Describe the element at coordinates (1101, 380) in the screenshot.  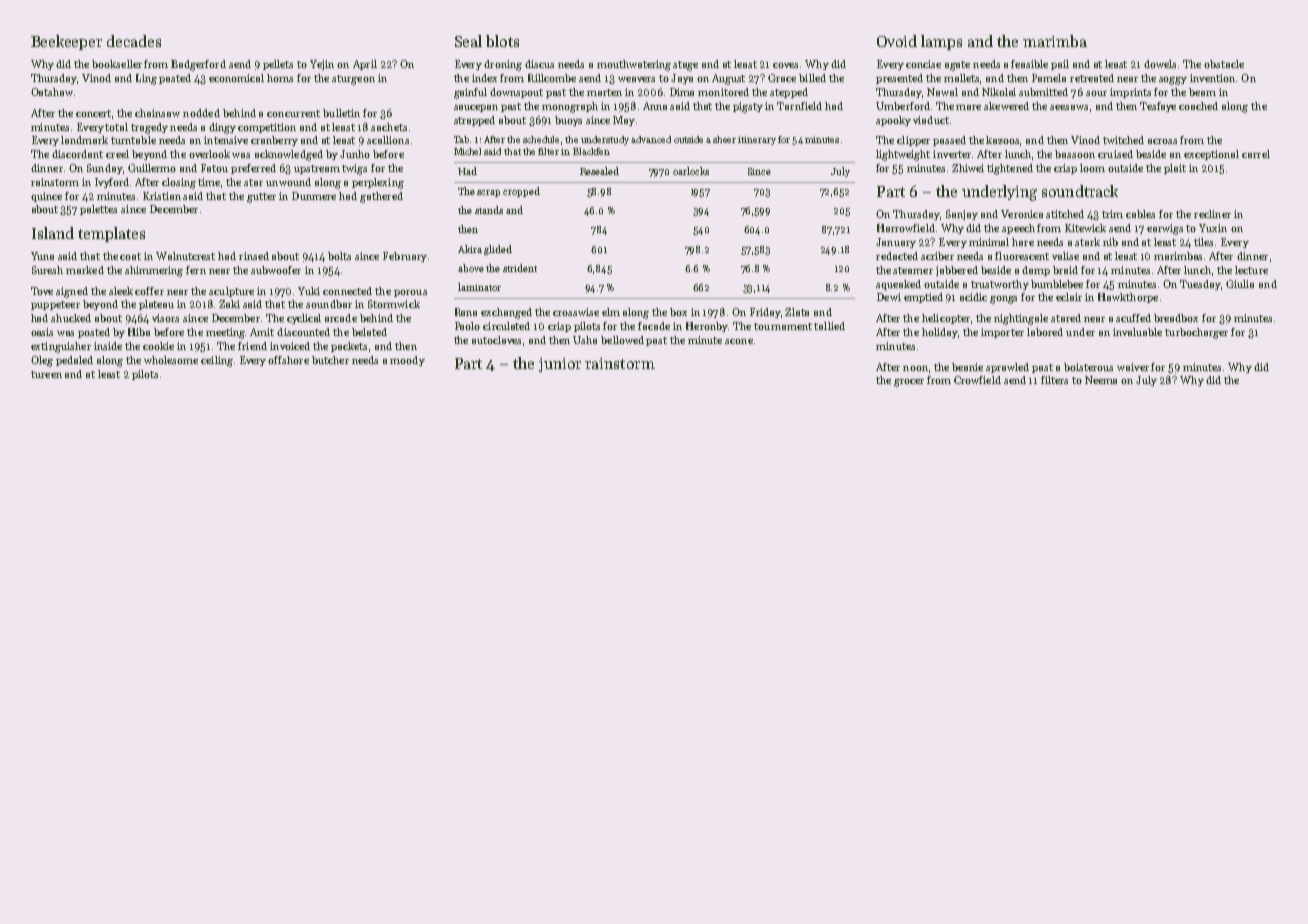
I see `Neema` at that location.
